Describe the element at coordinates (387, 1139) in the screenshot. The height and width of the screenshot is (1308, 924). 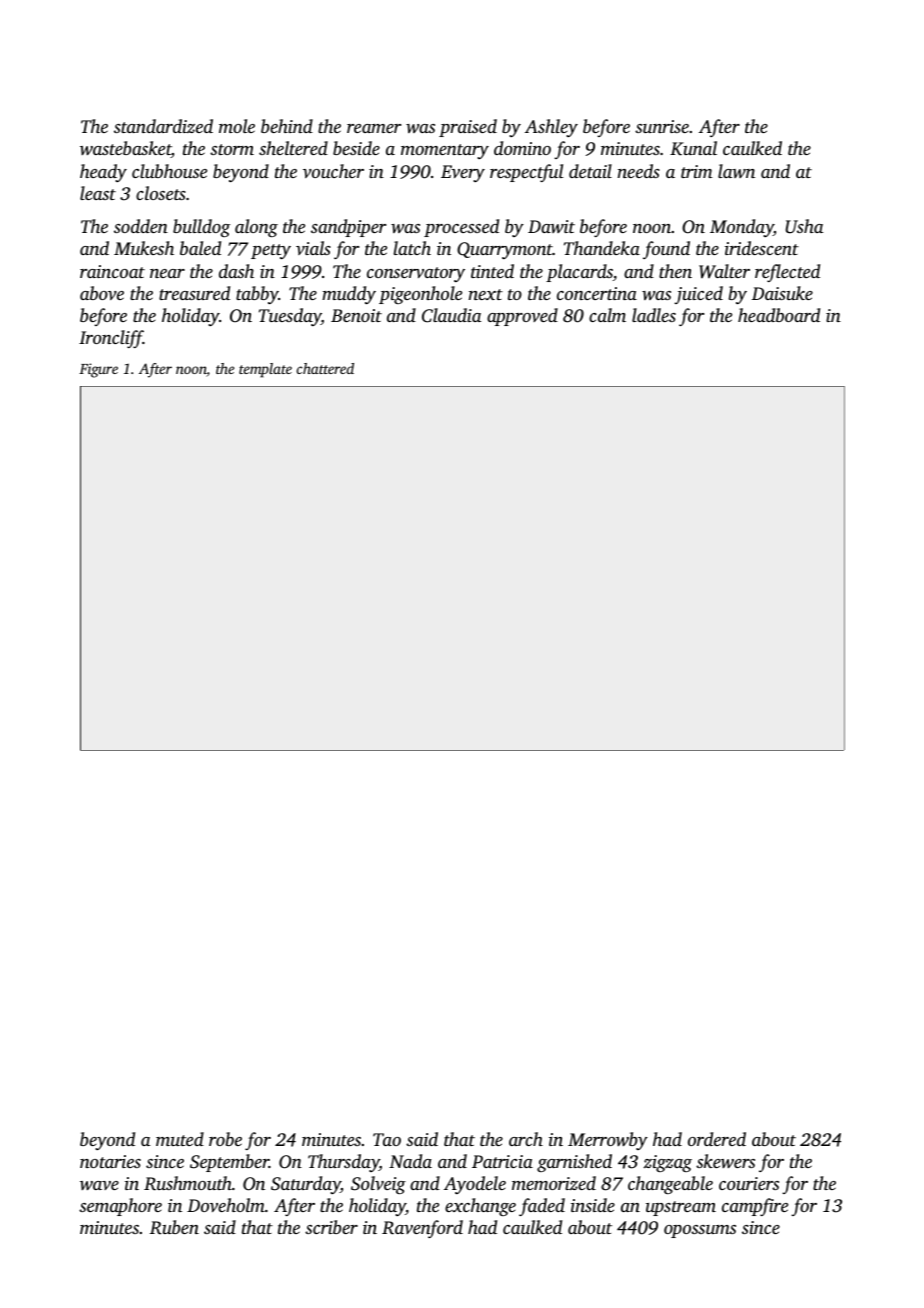
I see `Tao` at that location.
